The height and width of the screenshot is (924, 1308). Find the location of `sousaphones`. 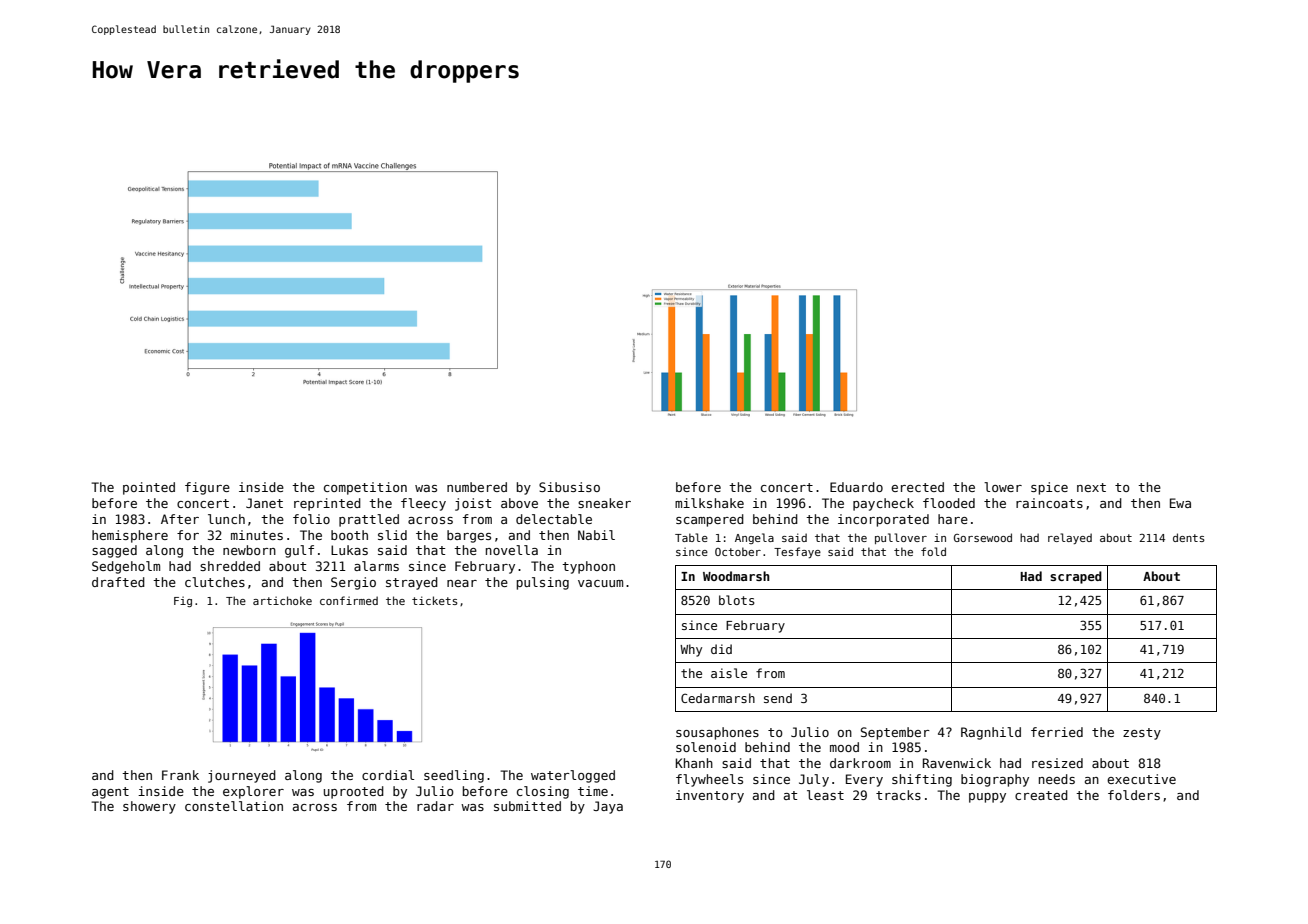

sousaphones is located at coordinates (717, 733).
